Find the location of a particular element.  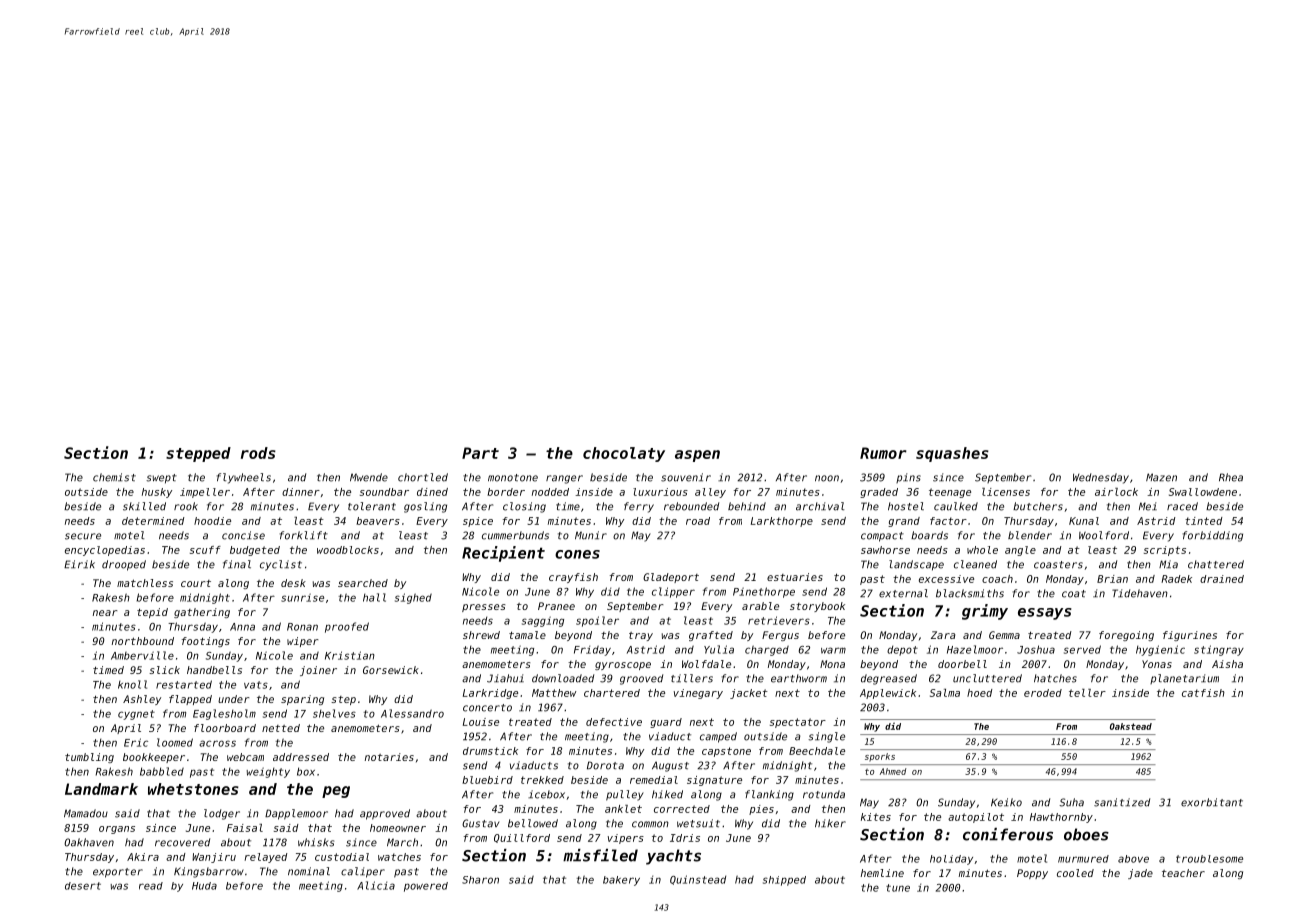

proofed is located at coordinates (347, 627).
